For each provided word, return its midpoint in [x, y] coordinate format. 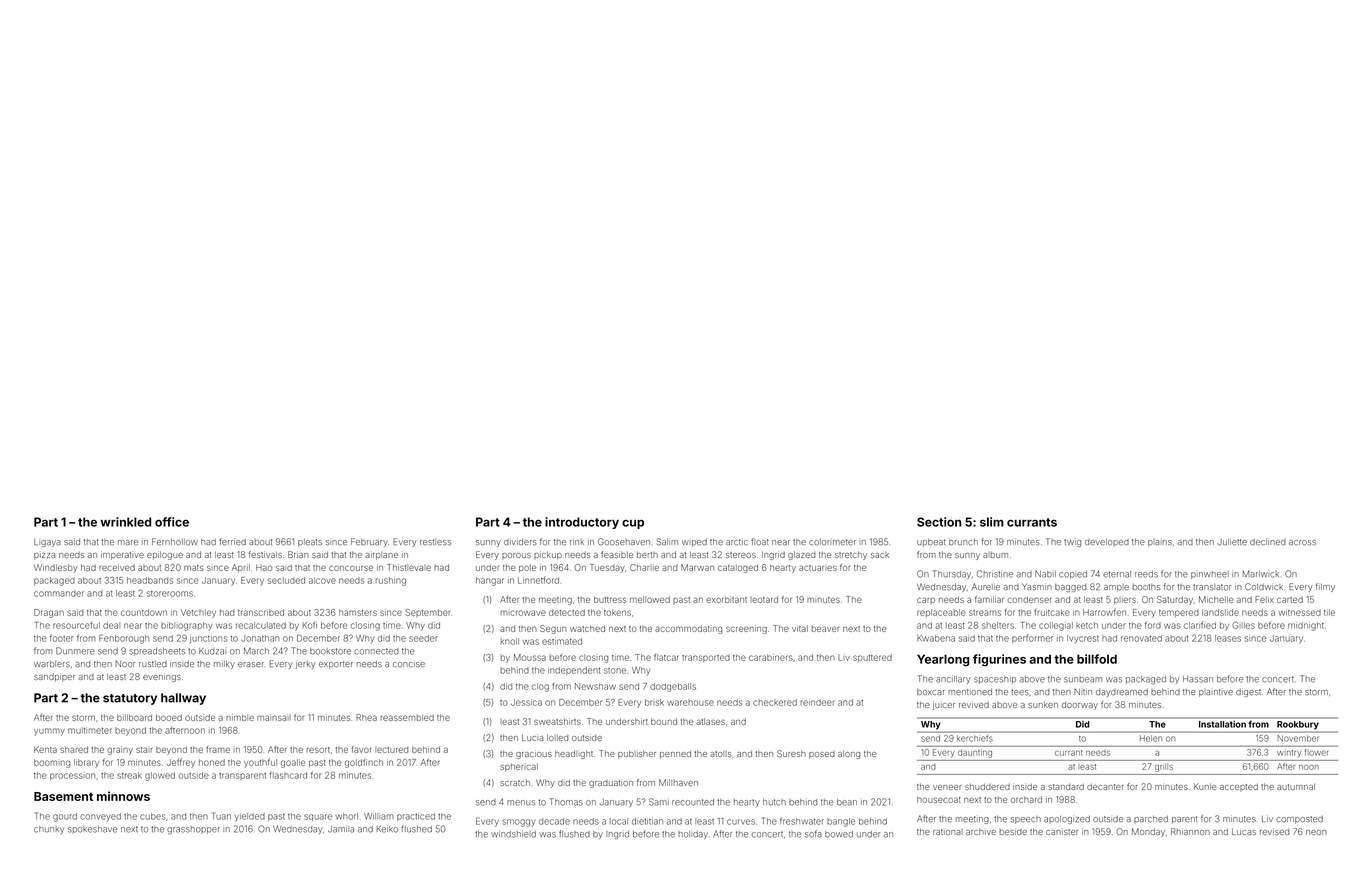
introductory [582, 523]
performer [1032, 638]
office [172, 522]
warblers [52, 664]
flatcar [666, 657]
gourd [65, 817]
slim [992, 522]
